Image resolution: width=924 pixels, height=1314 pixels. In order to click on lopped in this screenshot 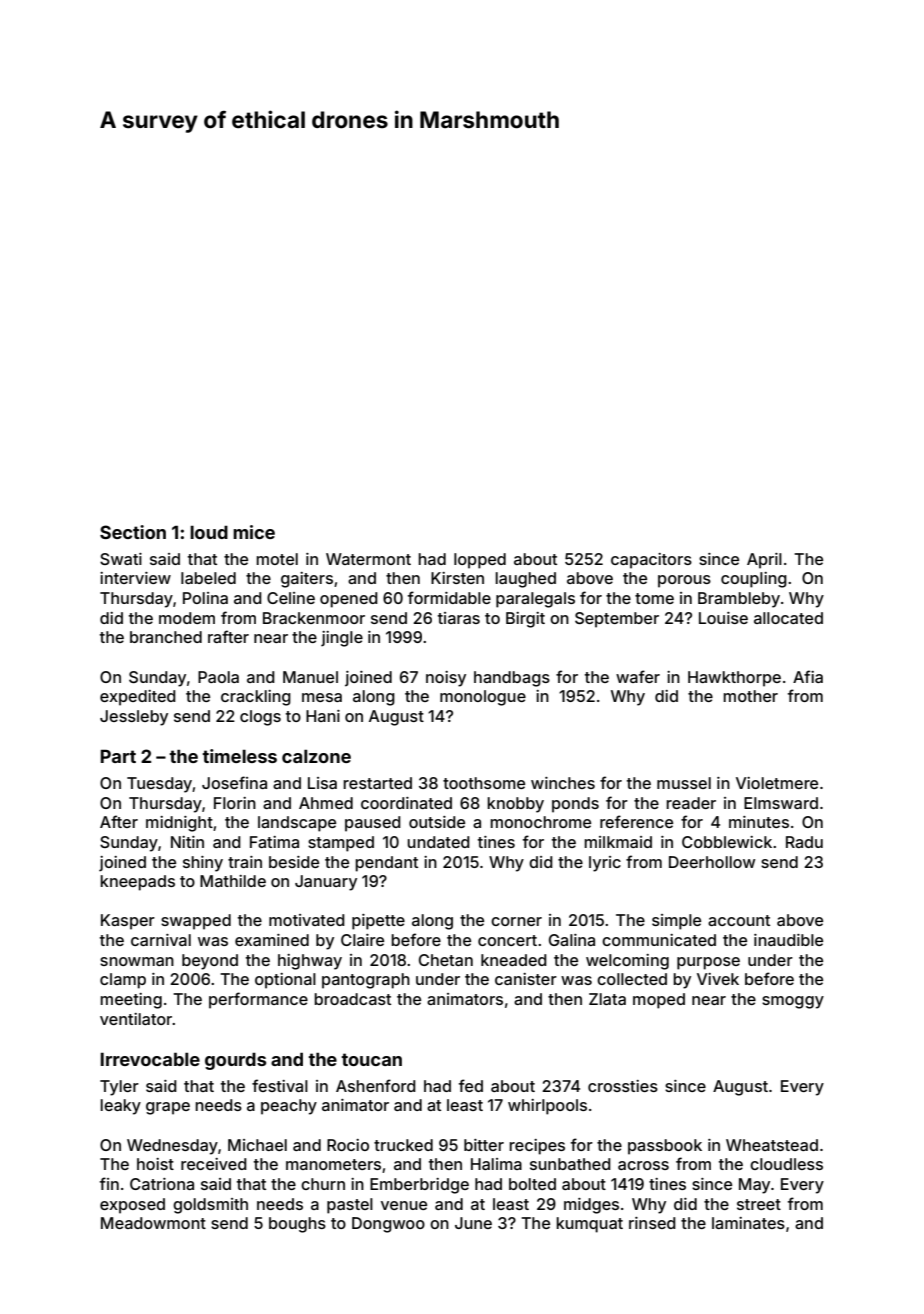, I will do `click(480, 561)`.
